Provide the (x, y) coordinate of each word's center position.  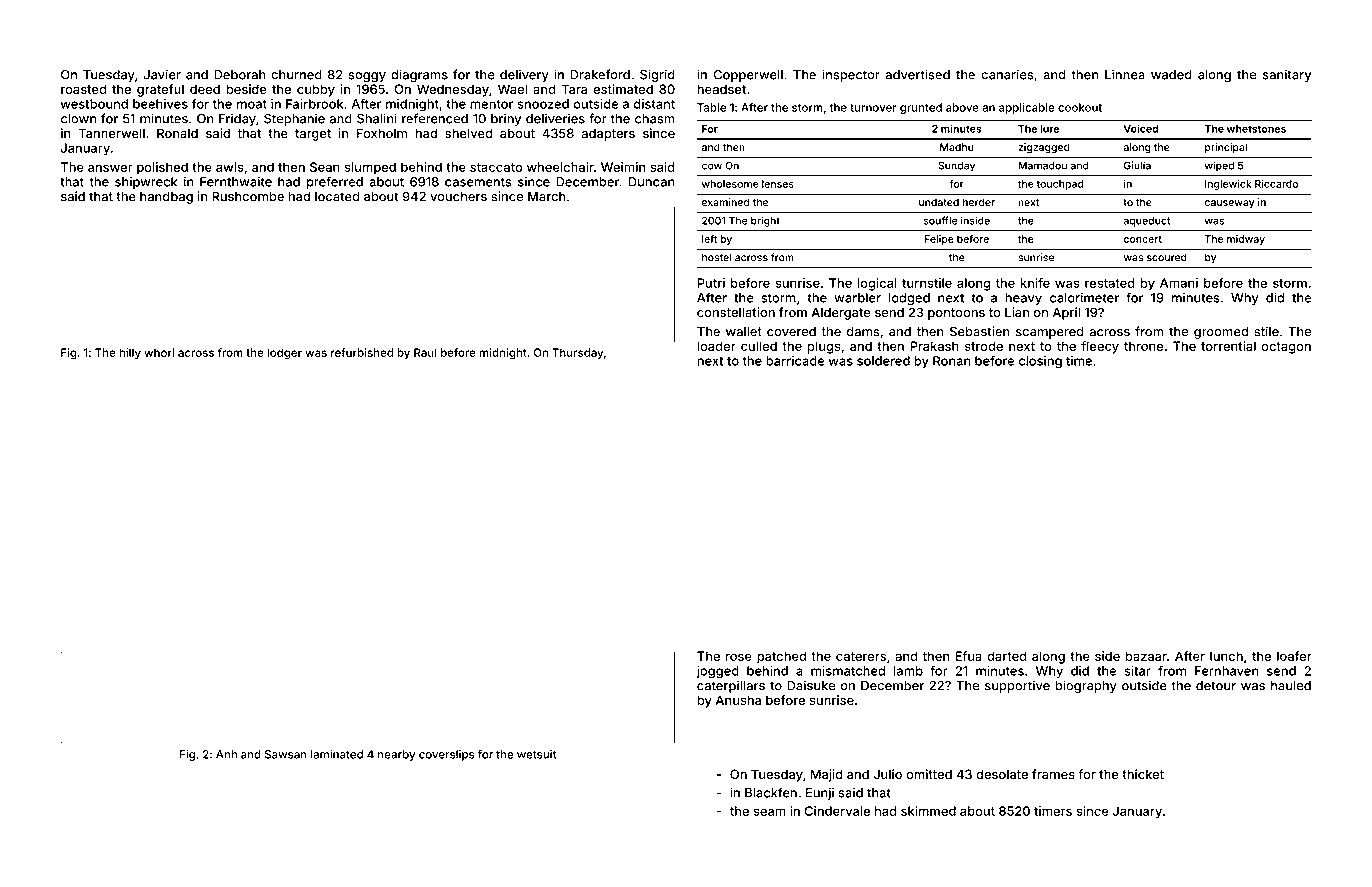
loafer (1294, 656)
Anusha (738, 700)
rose (739, 657)
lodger (284, 354)
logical (877, 284)
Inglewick (1228, 185)
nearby (396, 755)
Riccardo (1276, 184)
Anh (226, 754)
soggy (367, 77)
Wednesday (453, 90)
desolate (1002, 774)
